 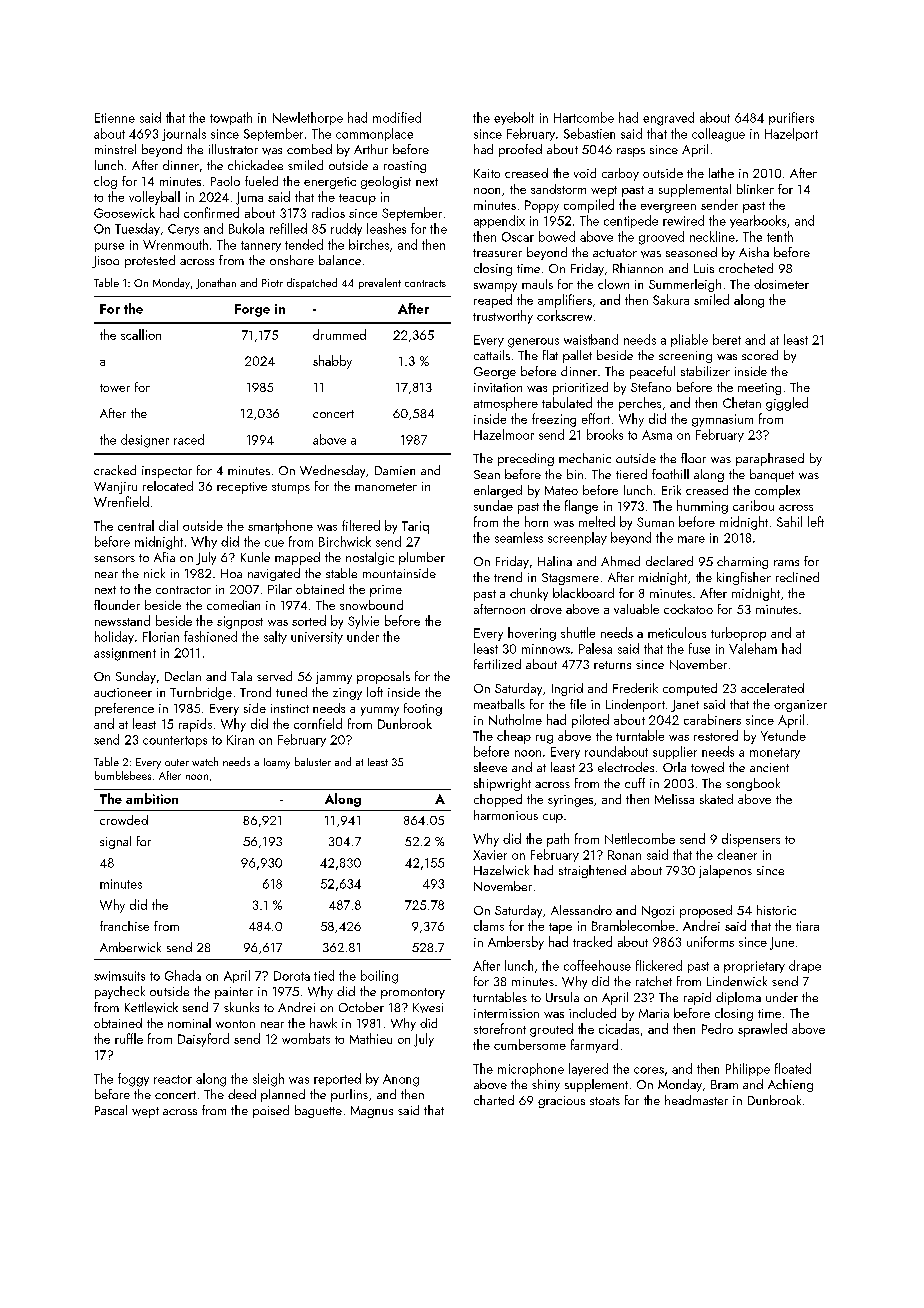 I want to click on charted, so click(x=494, y=1100).
